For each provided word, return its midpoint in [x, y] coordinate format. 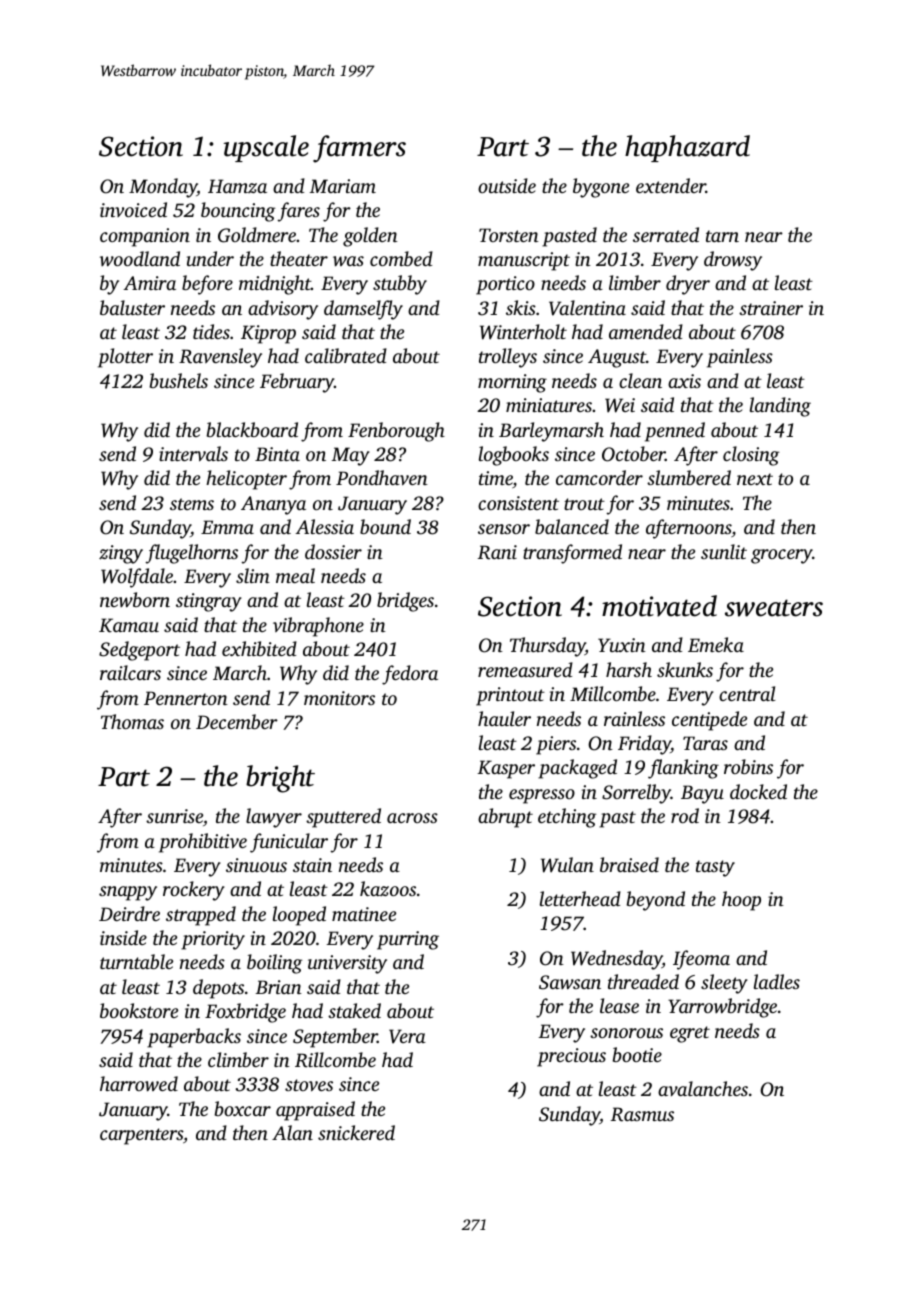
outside [507, 185]
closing [751, 456]
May [351, 456]
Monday [163, 188]
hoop [741, 901]
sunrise [174, 816]
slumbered [689, 477]
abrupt [505, 818]
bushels [179, 380]
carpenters [141, 1136]
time [496, 479]
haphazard [687, 148]
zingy [121, 554]
